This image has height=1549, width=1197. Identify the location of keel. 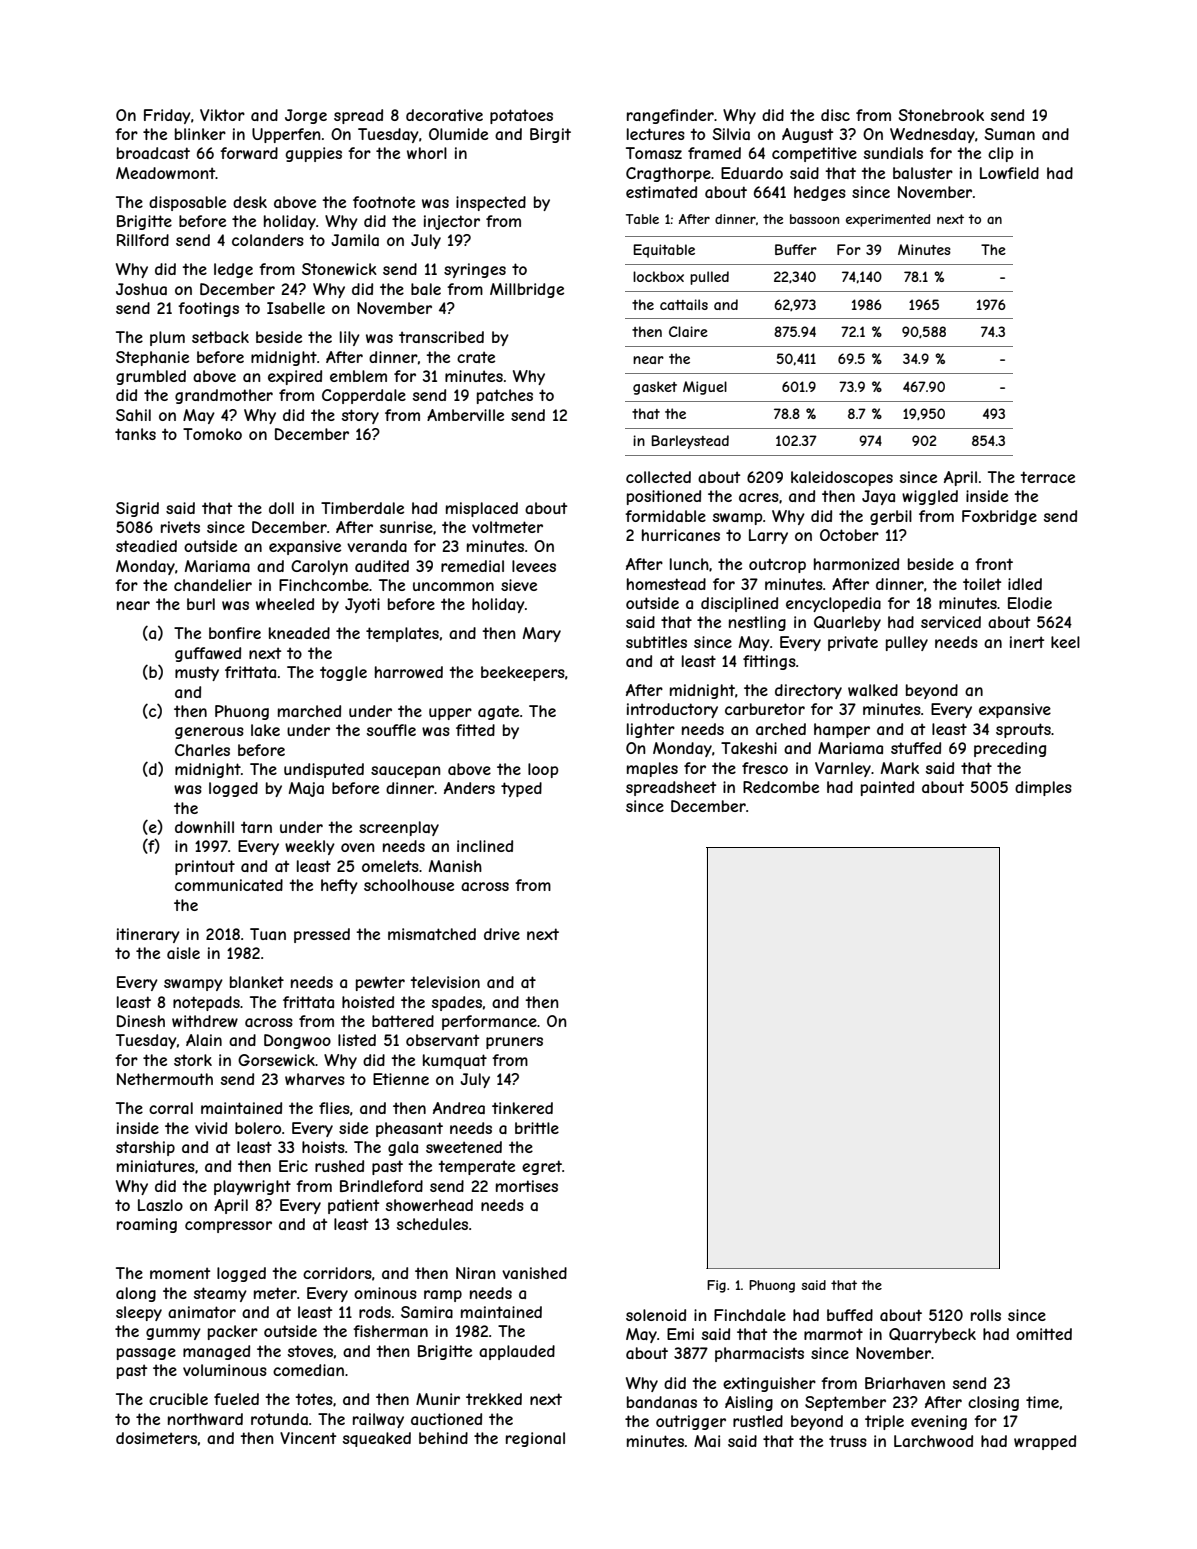
(1065, 642).
